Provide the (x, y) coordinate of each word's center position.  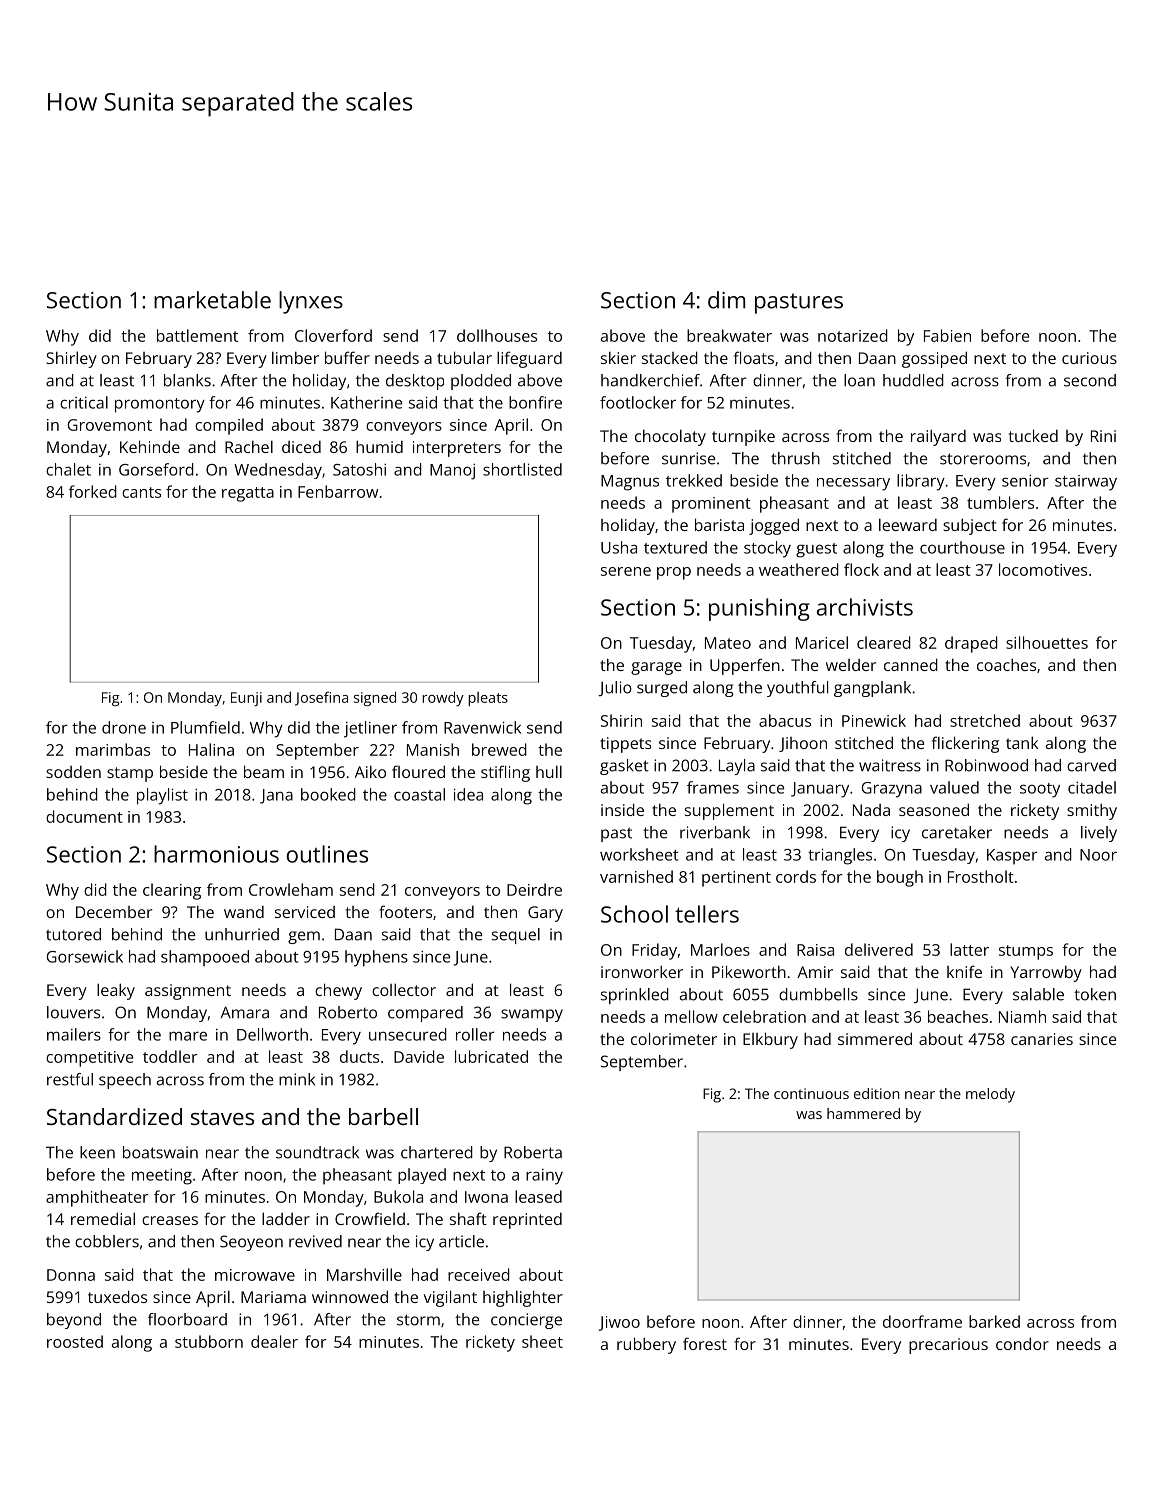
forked (93, 491)
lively (1099, 834)
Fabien (947, 335)
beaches (958, 1016)
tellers (707, 914)
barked (994, 1321)
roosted (75, 1341)
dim (726, 300)
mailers (74, 1034)
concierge (526, 1321)
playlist (162, 796)
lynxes (311, 302)
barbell (383, 1116)
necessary (853, 484)
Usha (619, 547)
